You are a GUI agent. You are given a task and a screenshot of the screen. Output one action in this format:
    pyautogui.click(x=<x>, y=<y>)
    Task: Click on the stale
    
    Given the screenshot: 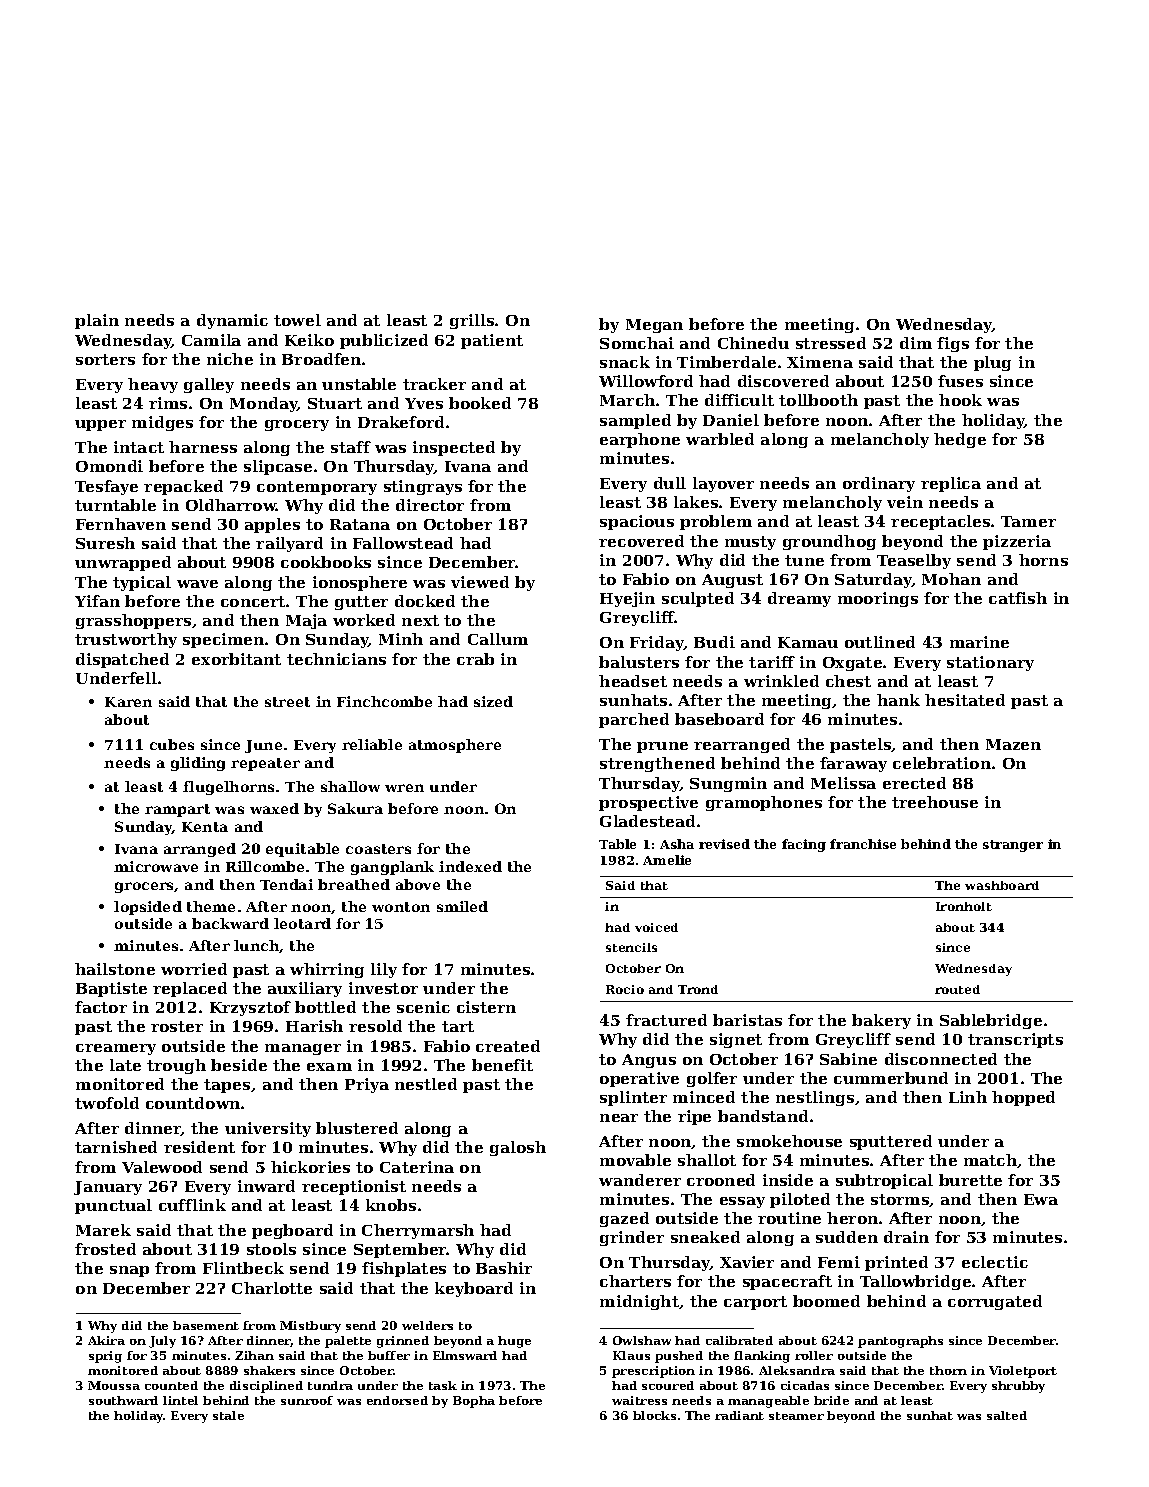 What is the action you would take?
    pyautogui.click(x=228, y=1415)
